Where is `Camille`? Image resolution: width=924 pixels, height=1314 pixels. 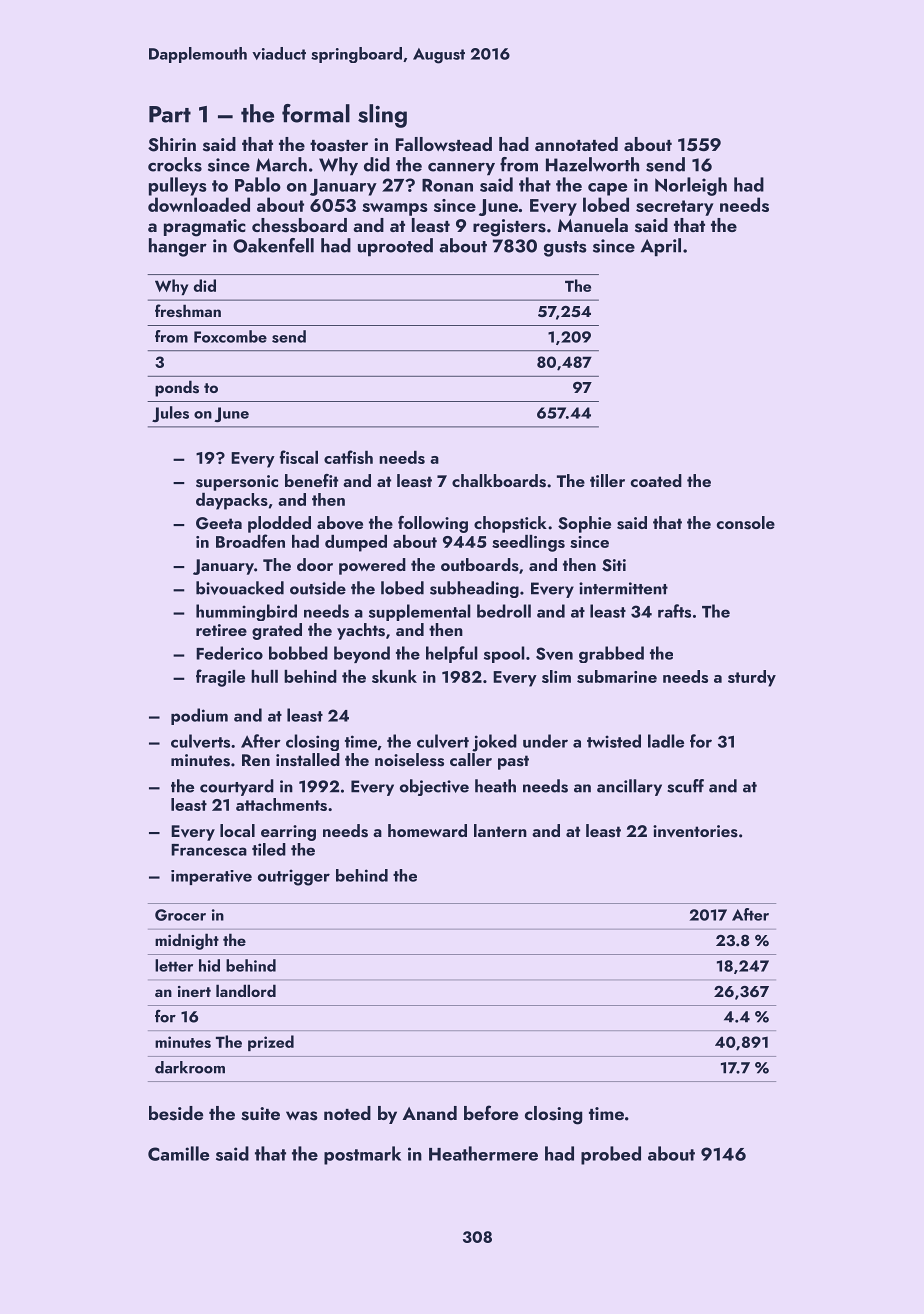 Camille is located at coordinates (178, 1153).
